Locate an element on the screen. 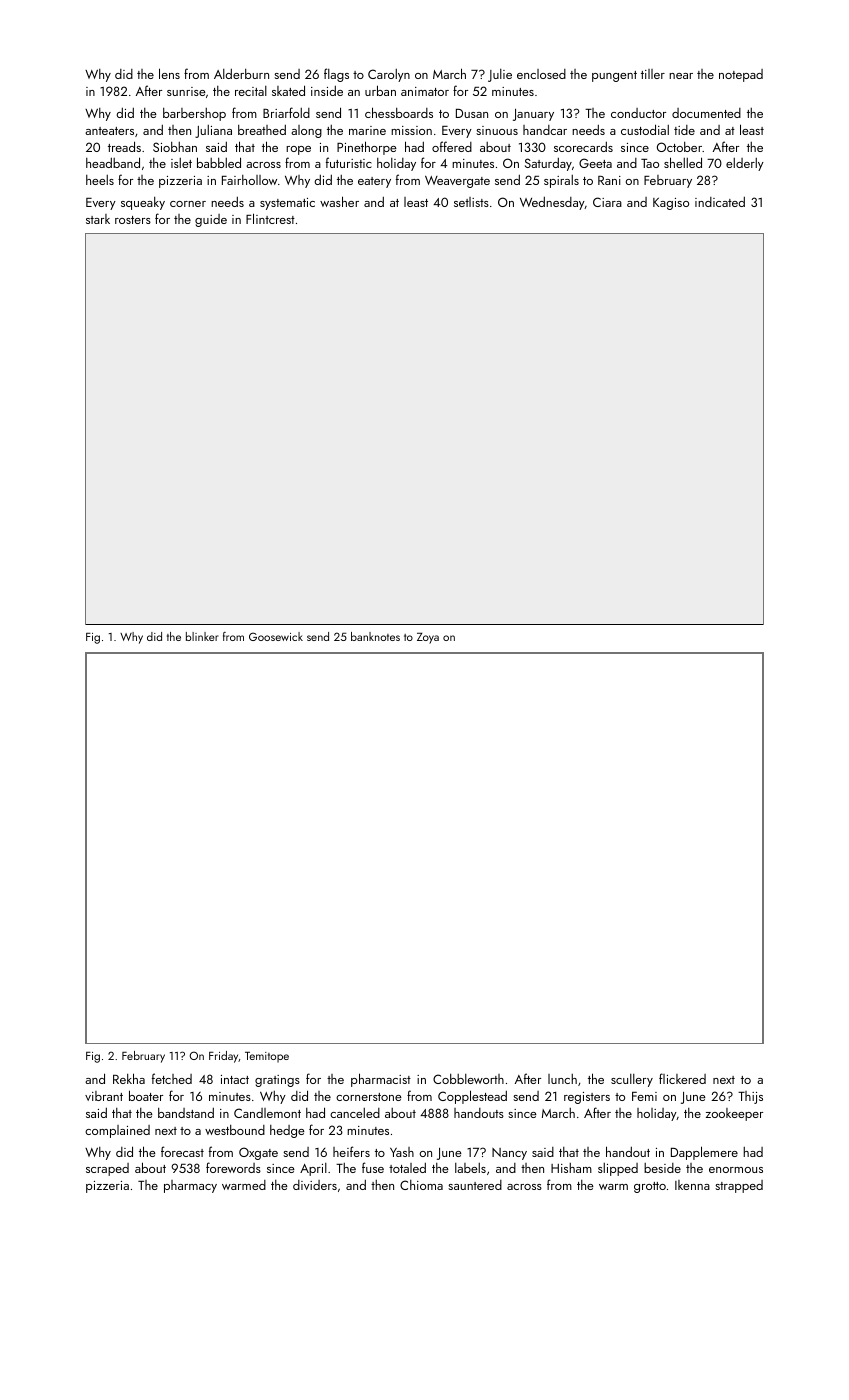  blinker is located at coordinates (202, 636).
